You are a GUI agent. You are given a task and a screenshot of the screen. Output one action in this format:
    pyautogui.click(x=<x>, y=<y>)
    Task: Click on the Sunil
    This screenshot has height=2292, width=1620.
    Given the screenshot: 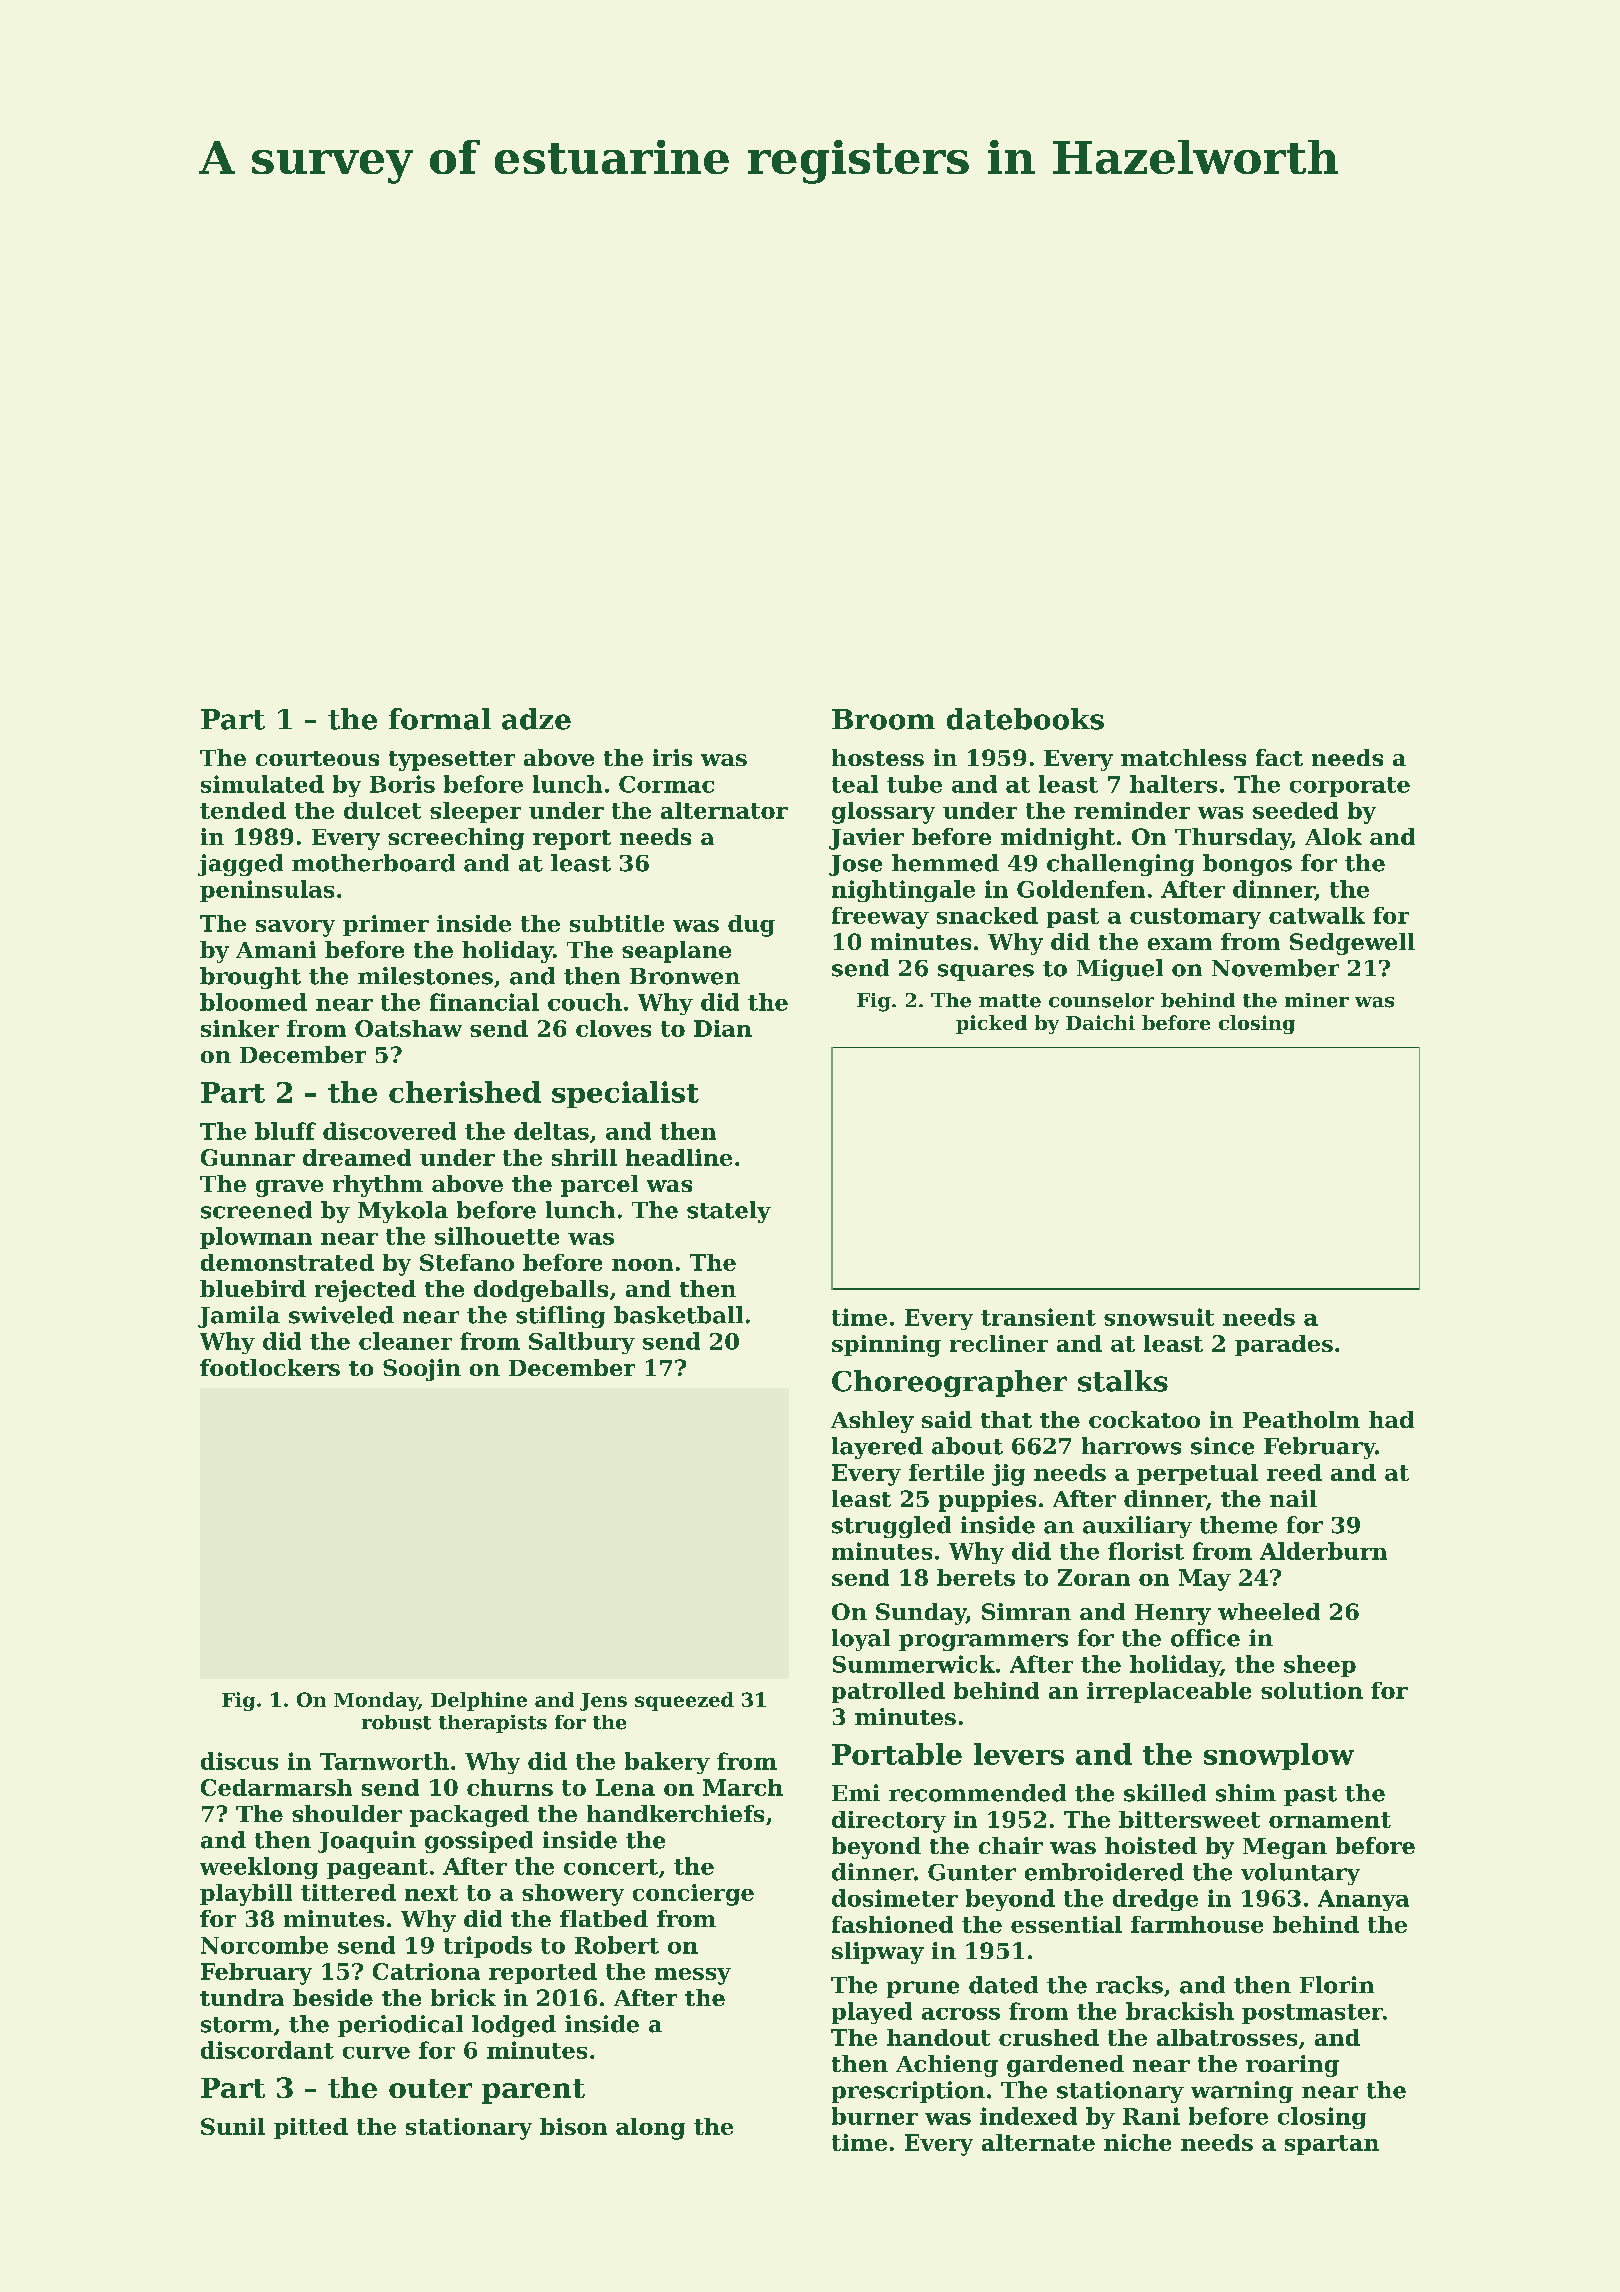 What is the action you would take?
    pyautogui.click(x=233, y=2126)
